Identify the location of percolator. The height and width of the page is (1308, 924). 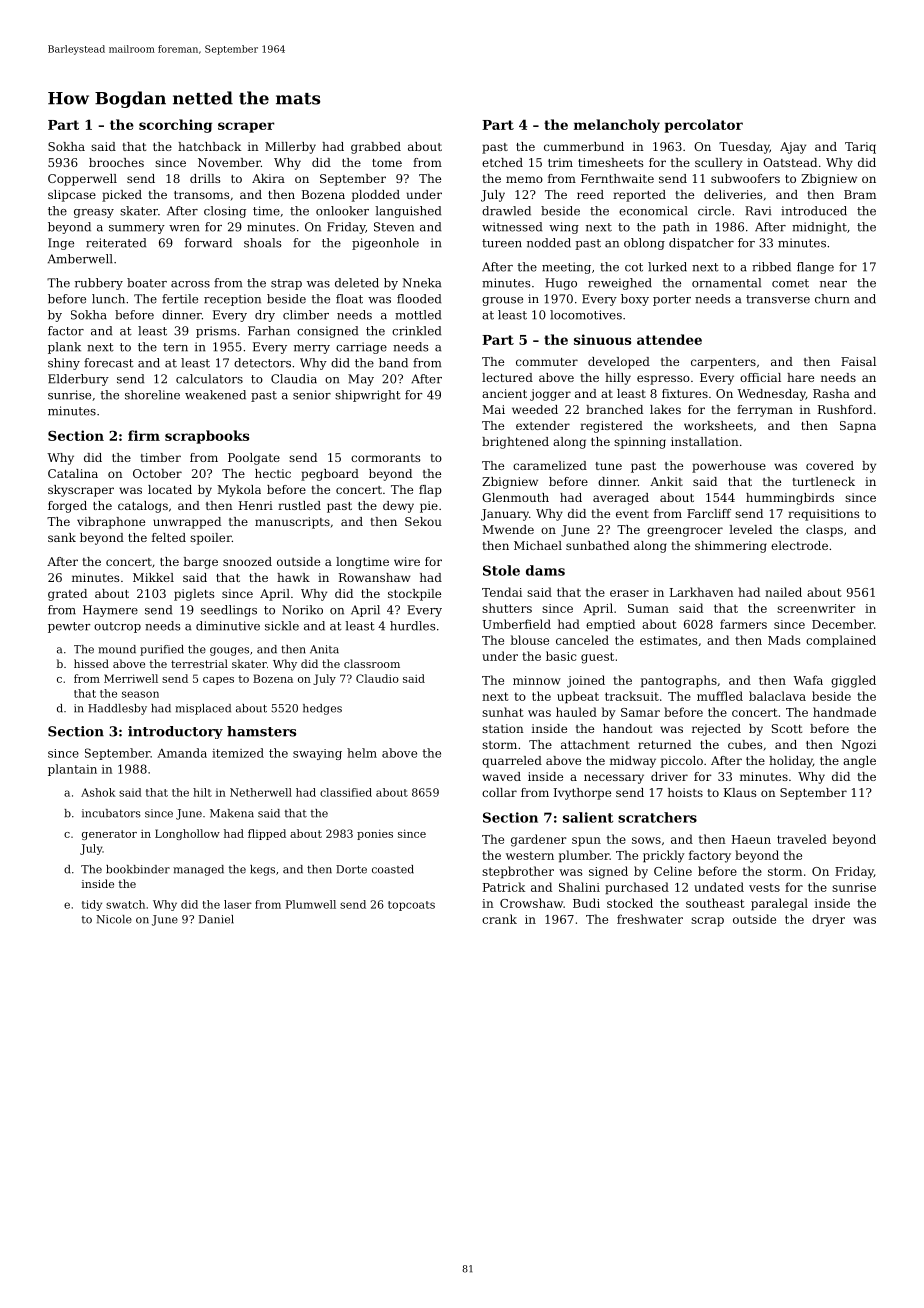
(704, 126).
